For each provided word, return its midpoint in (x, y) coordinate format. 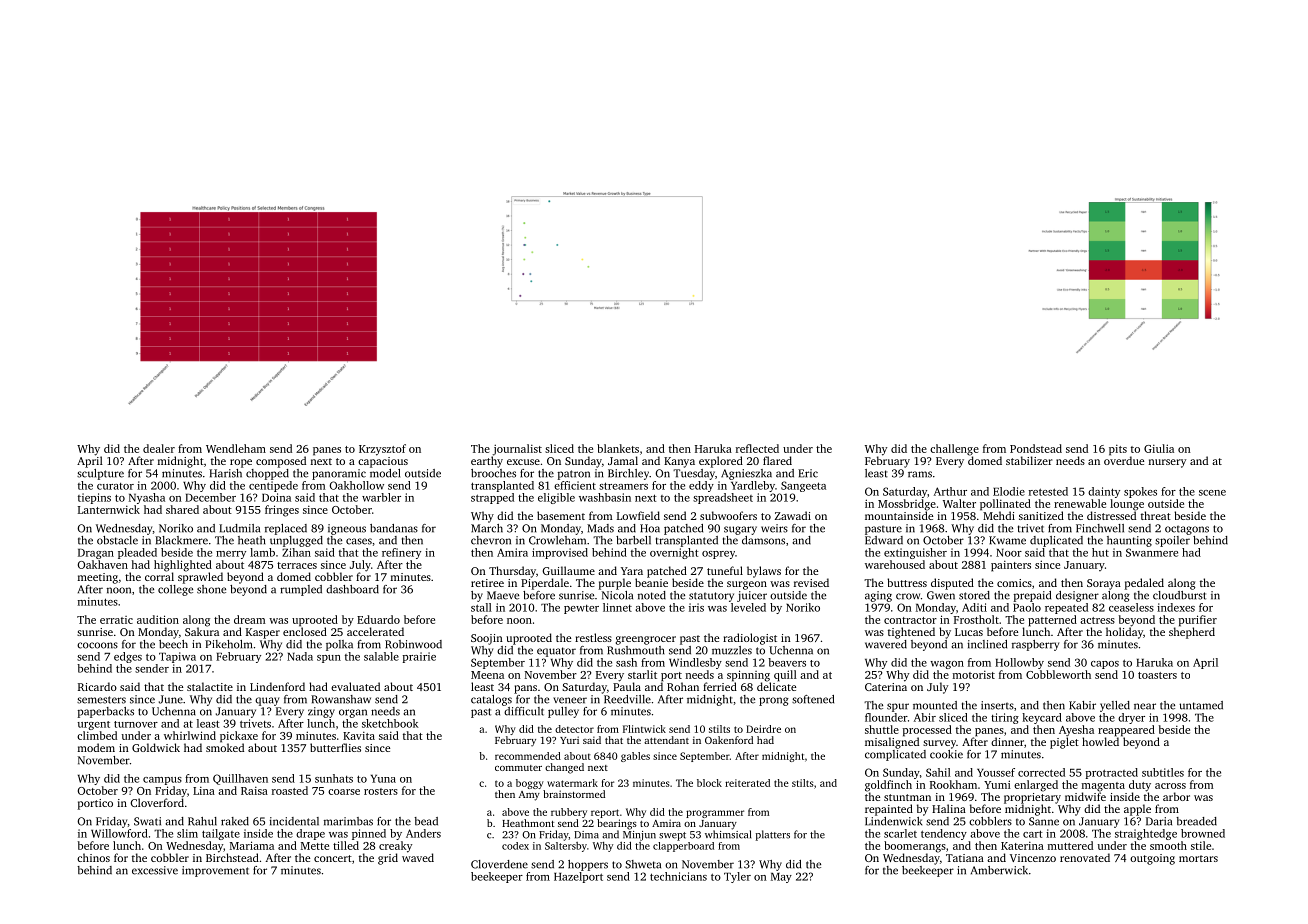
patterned (1052, 621)
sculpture (100, 474)
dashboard (352, 589)
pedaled (1144, 584)
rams (920, 474)
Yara (632, 571)
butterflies (335, 747)
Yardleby (753, 486)
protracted (1112, 773)
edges (128, 657)
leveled (748, 607)
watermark (572, 783)
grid (388, 859)
